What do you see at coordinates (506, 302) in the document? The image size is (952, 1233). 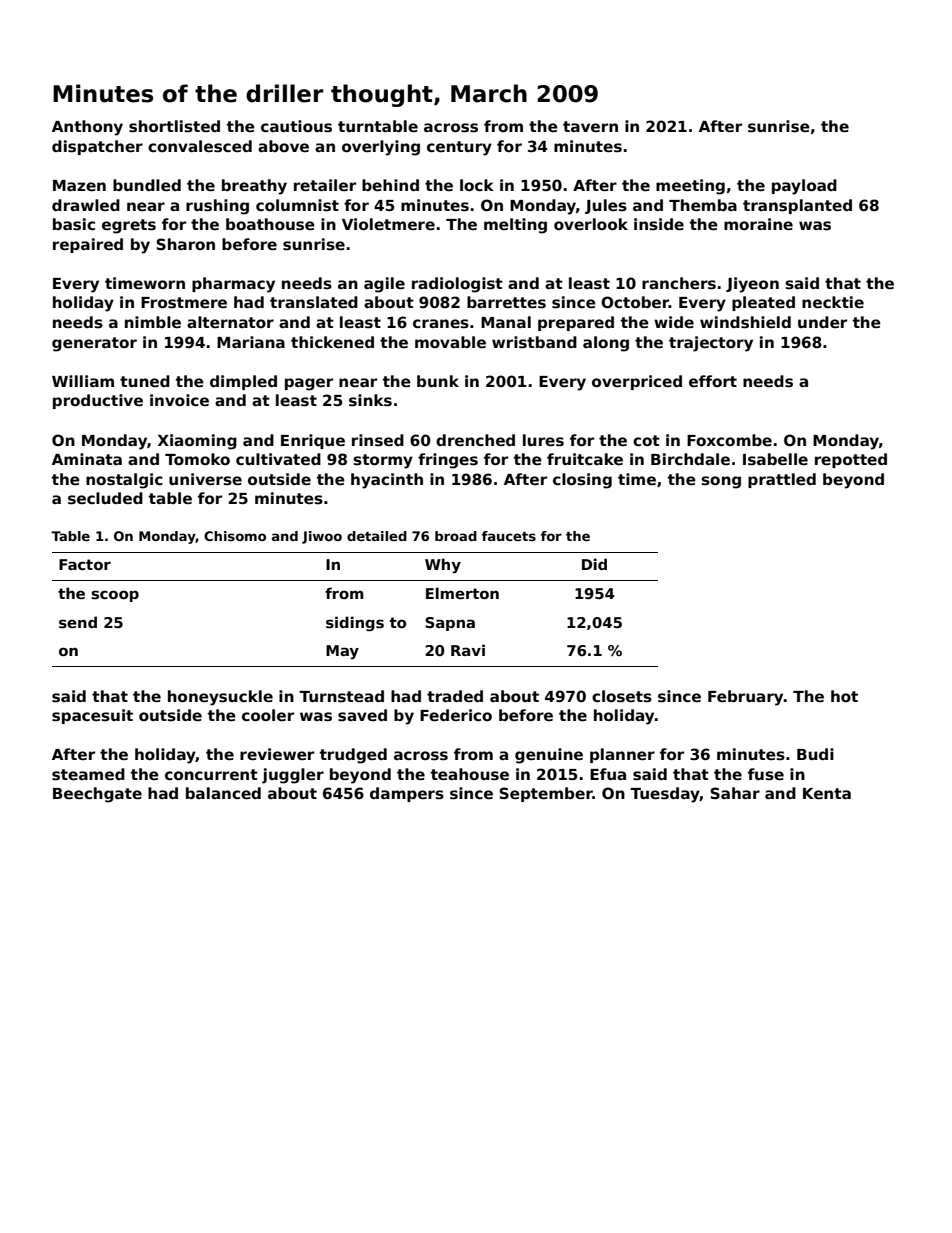 I see `barrettes` at bounding box center [506, 302].
